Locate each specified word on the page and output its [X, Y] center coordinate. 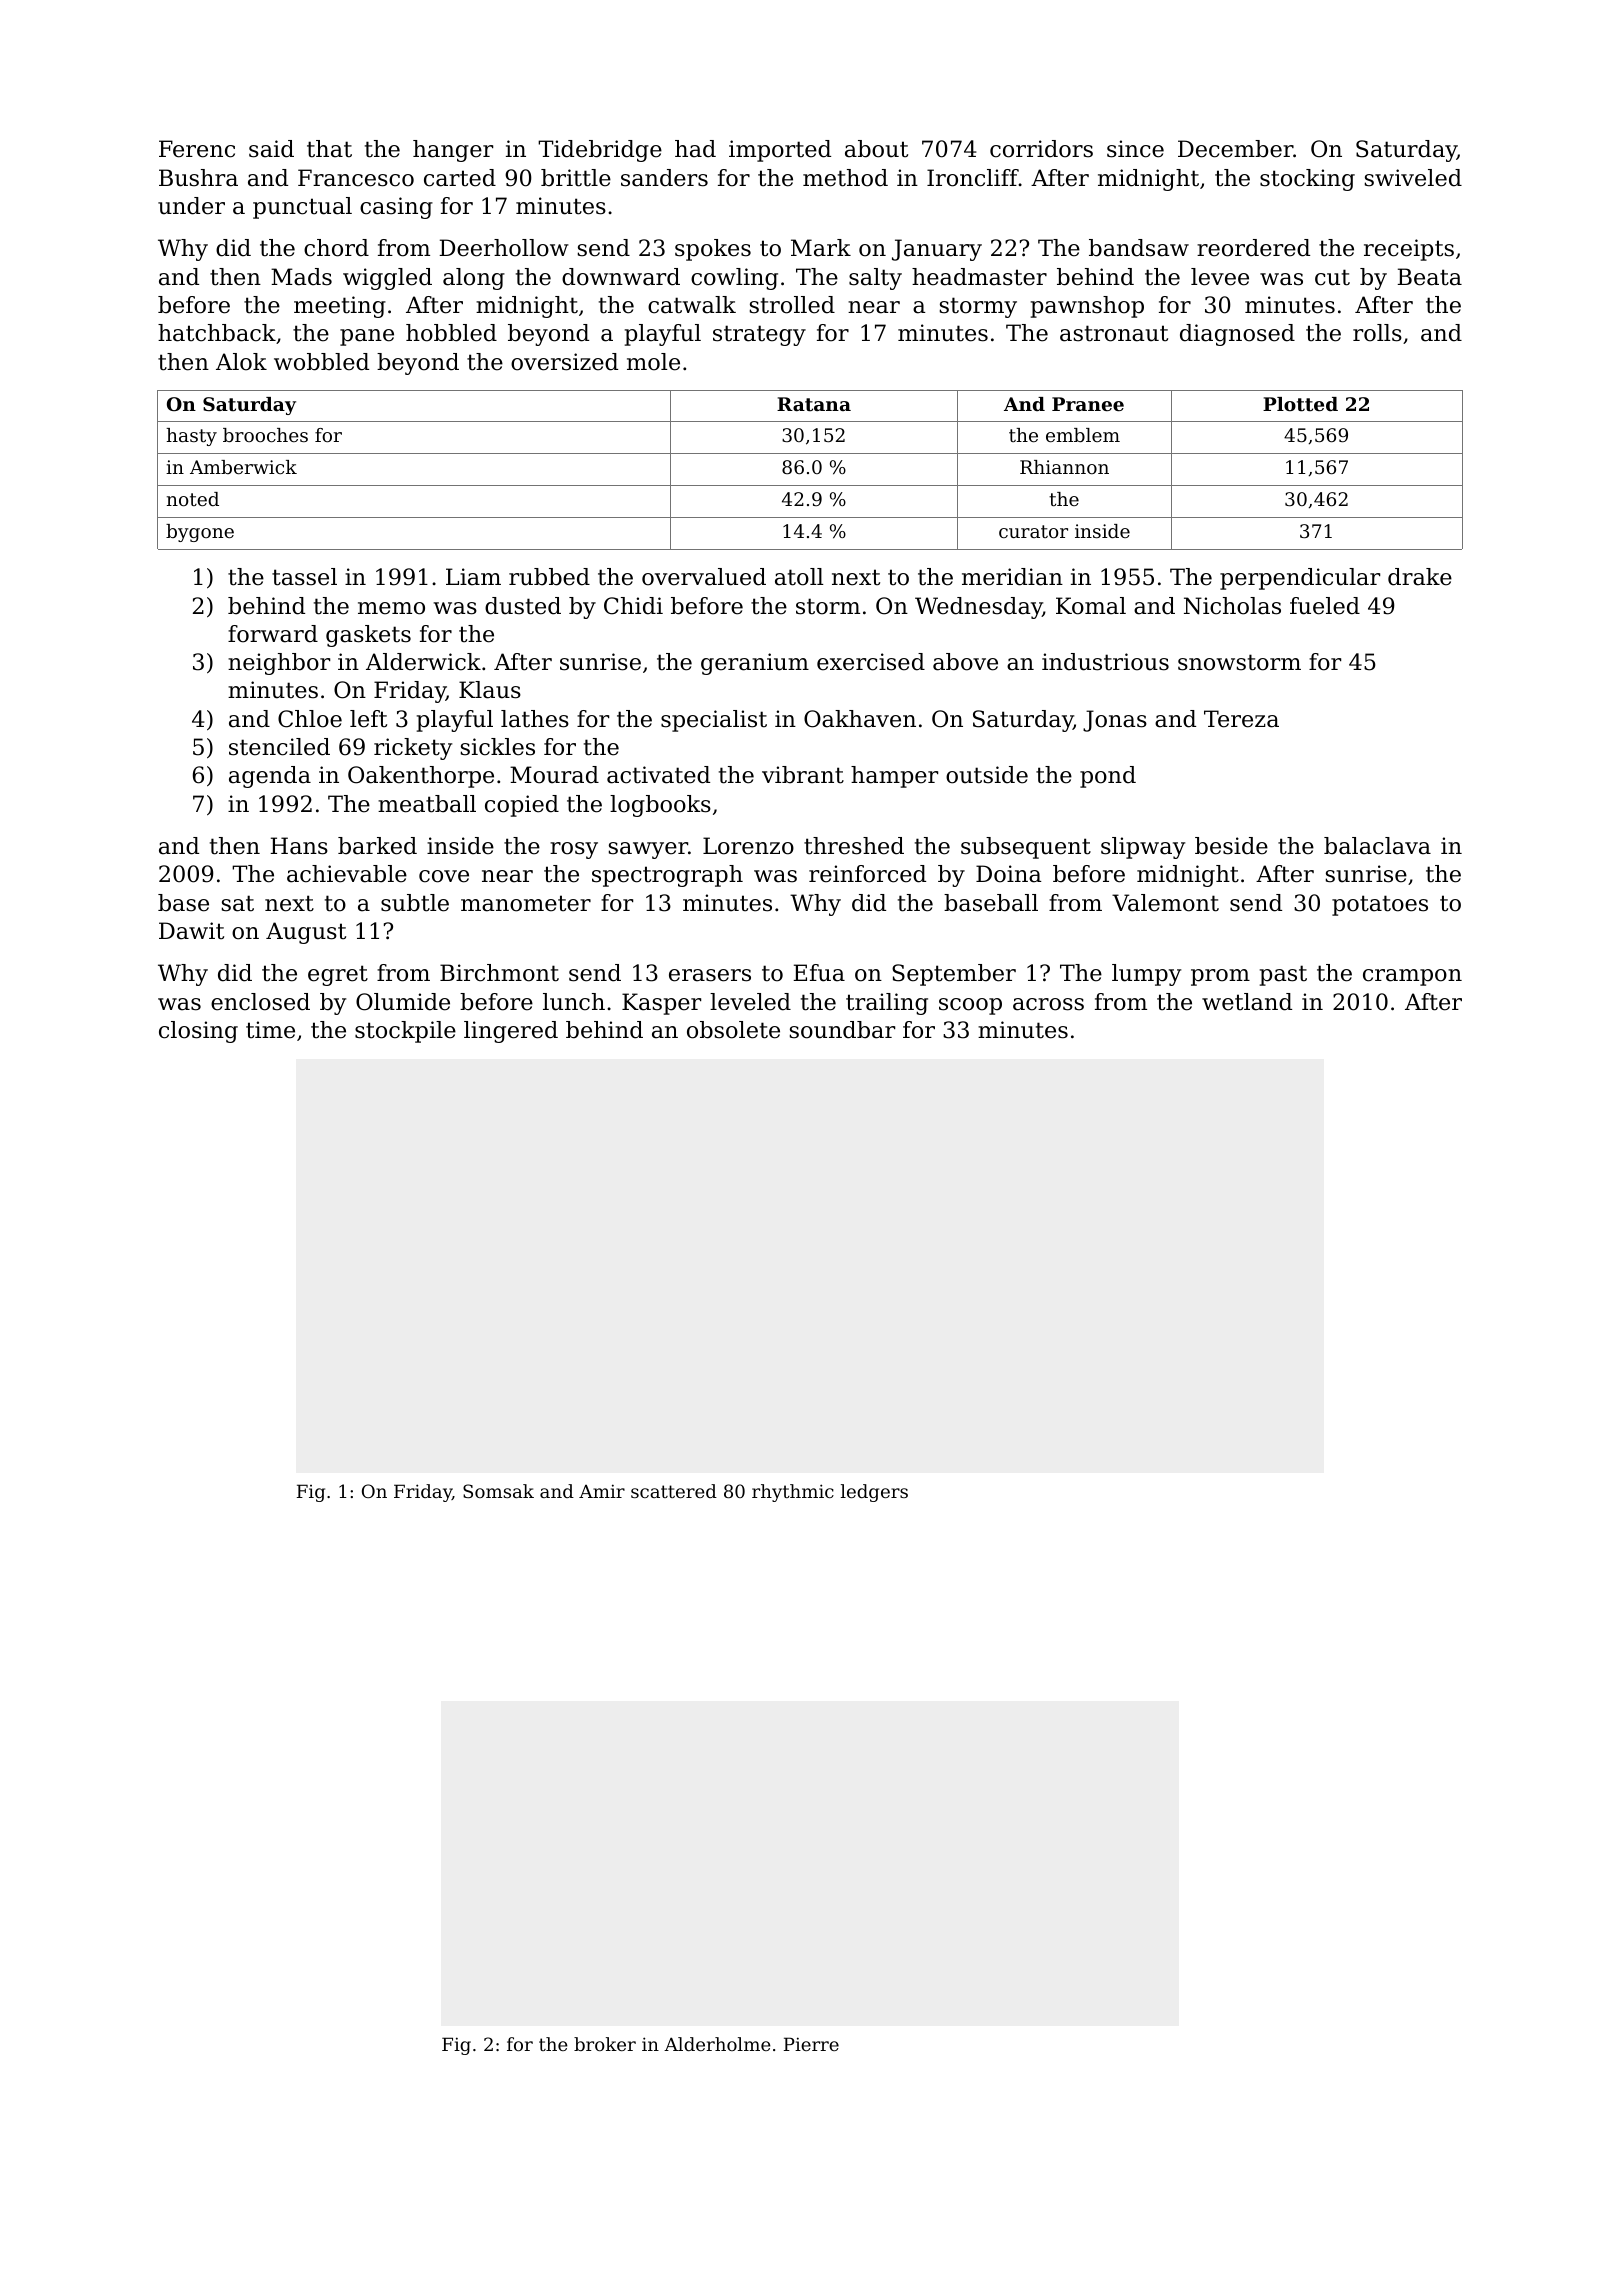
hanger [453, 151]
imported [780, 151]
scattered [674, 1491]
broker [605, 2044]
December [1235, 149]
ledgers [874, 1493]
